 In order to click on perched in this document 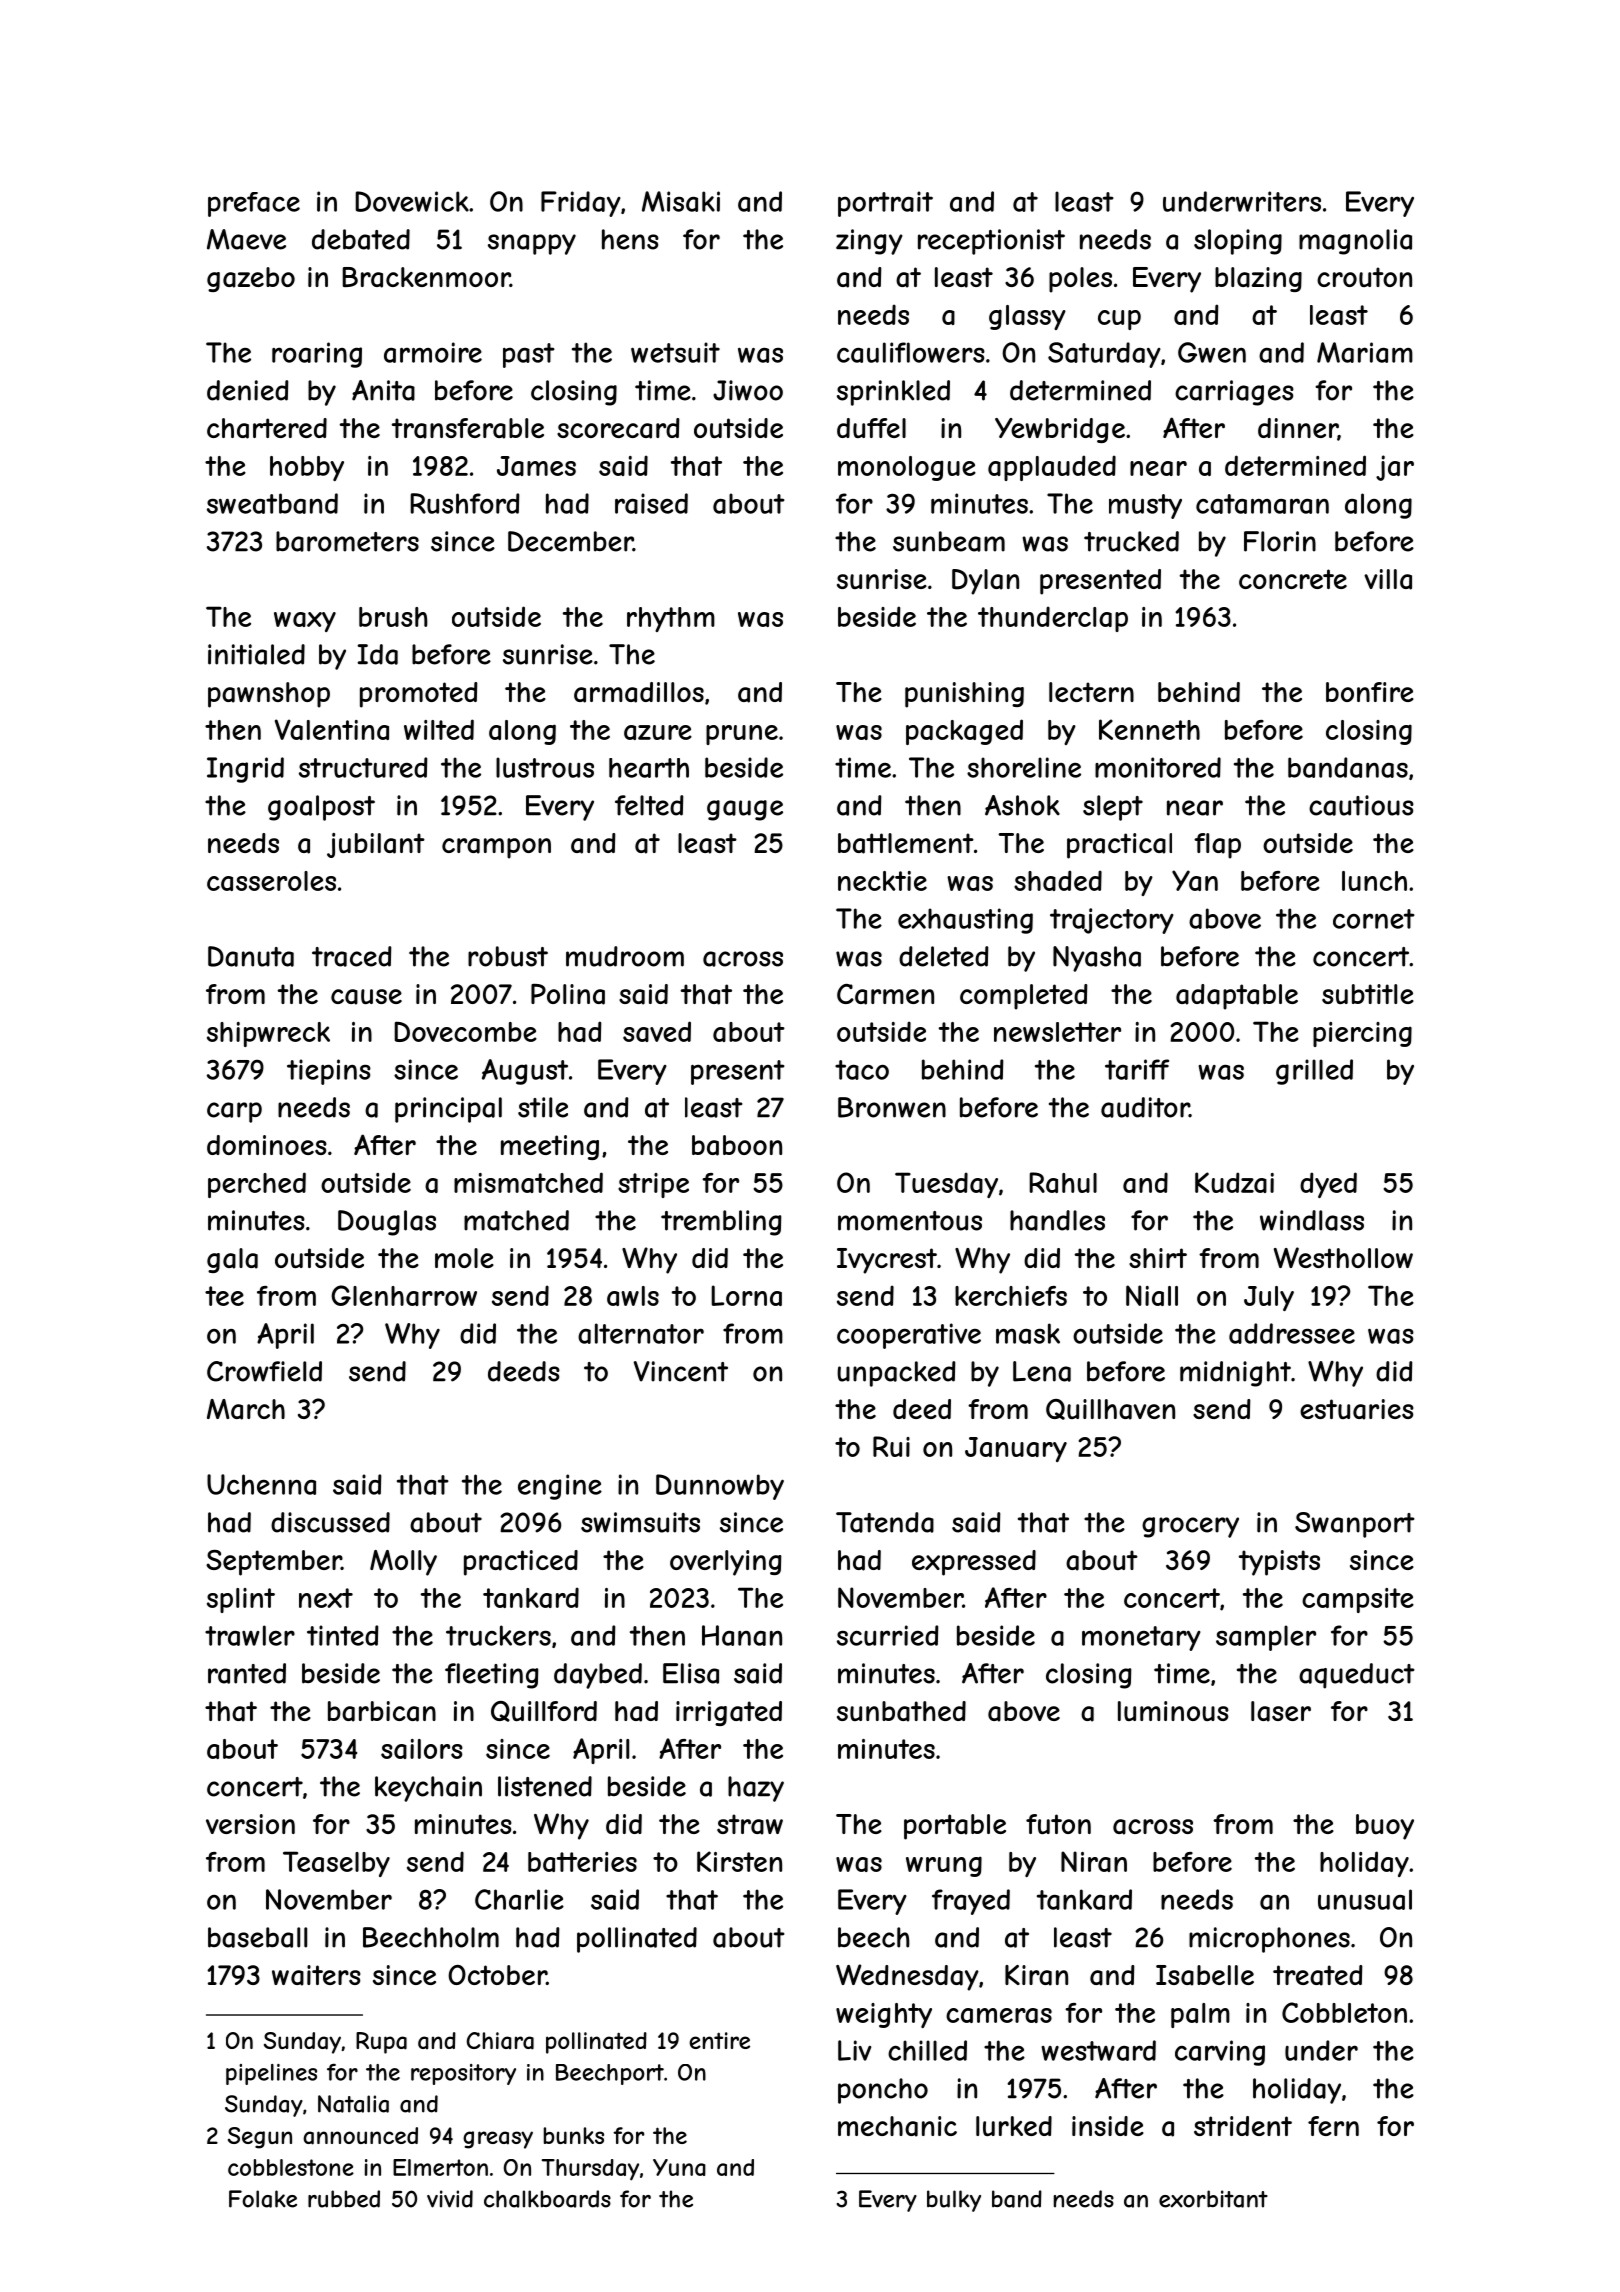, I will do `click(257, 1185)`.
